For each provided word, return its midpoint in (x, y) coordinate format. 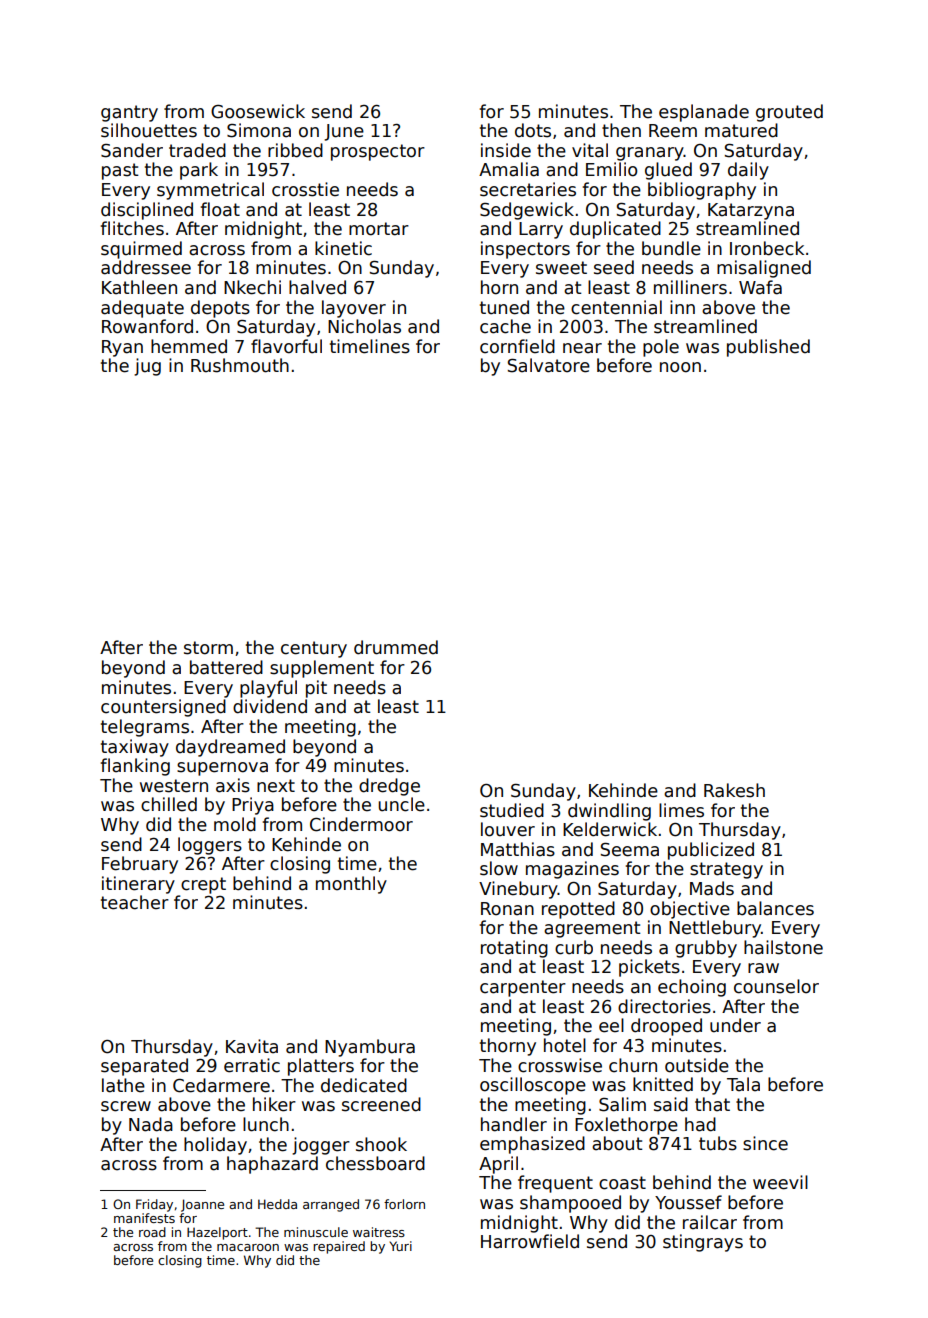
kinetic (343, 248)
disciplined (147, 211)
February (140, 865)
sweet (561, 268)
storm (208, 648)
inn (682, 307)
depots (220, 309)
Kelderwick (610, 829)
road (152, 1232)
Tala (743, 1084)
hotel (565, 1045)
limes (681, 810)
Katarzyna (751, 211)
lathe (123, 1085)
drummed (396, 647)
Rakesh (734, 790)
